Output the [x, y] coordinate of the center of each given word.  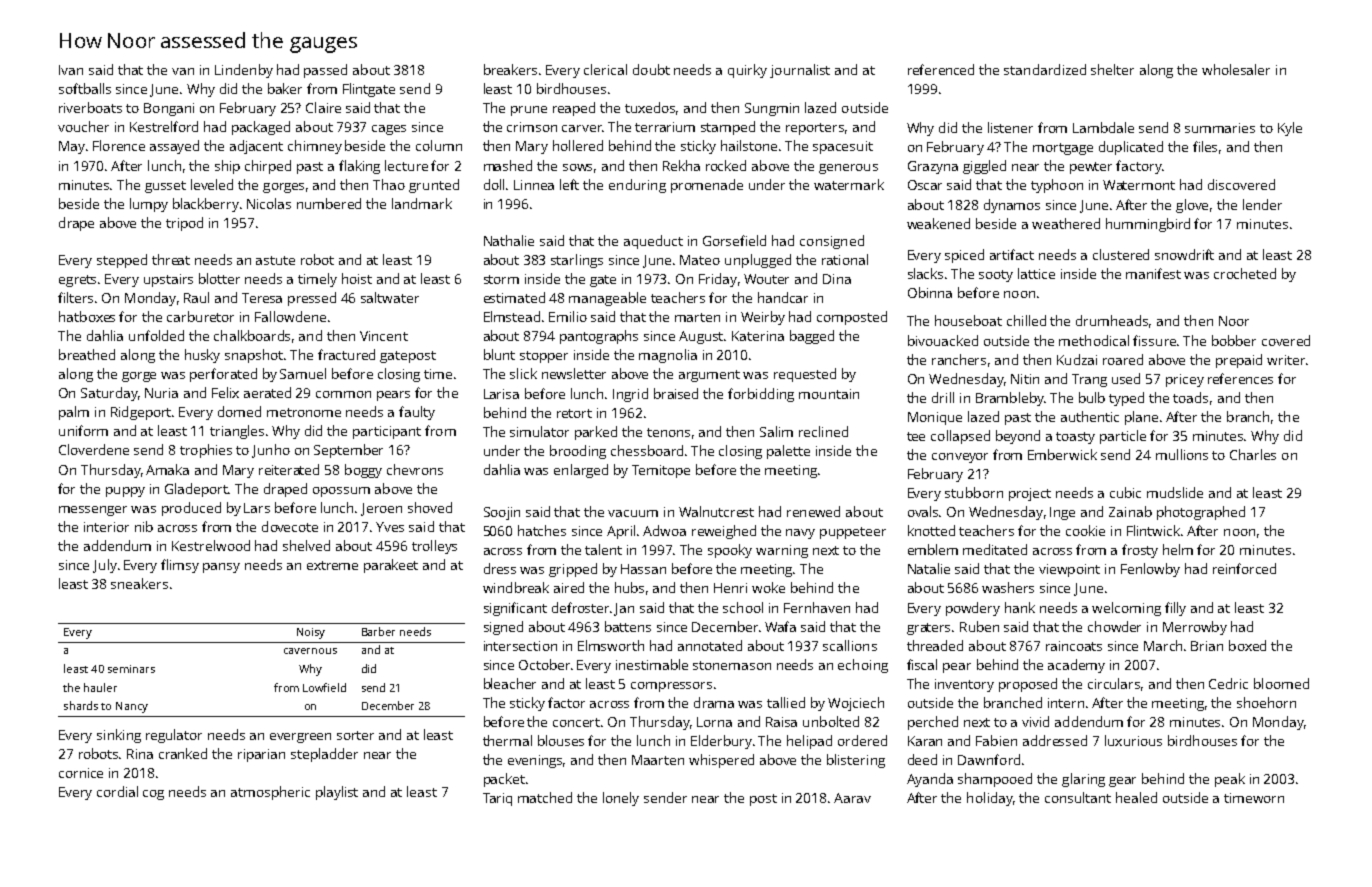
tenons [668, 432]
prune [529, 111]
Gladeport [197, 490]
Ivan [71, 70]
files [1205, 146]
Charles [1253, 454]
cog [153, 795]
